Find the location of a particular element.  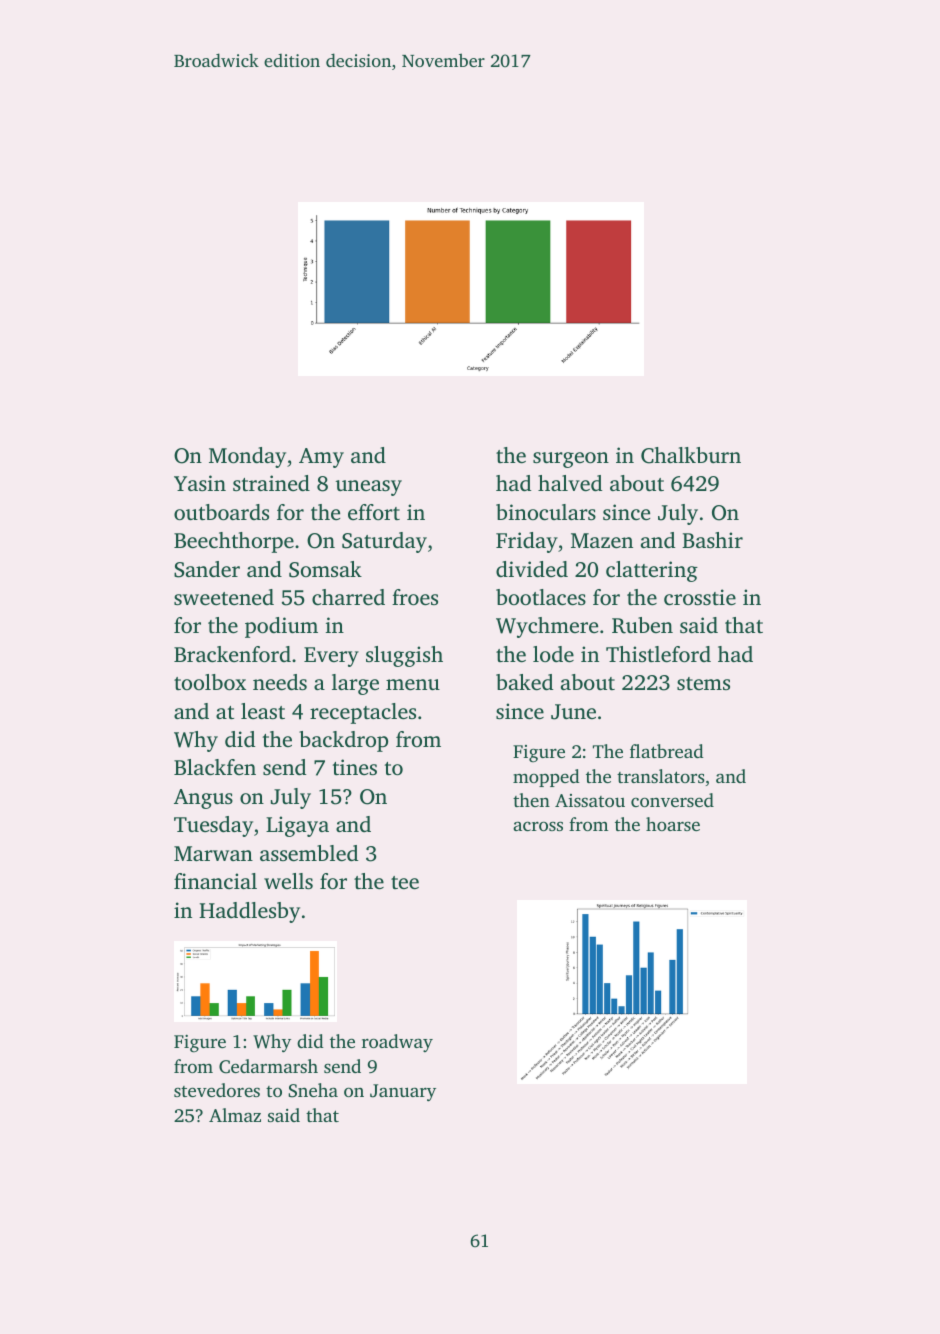

Amy is located at coordinates (321, 458).
